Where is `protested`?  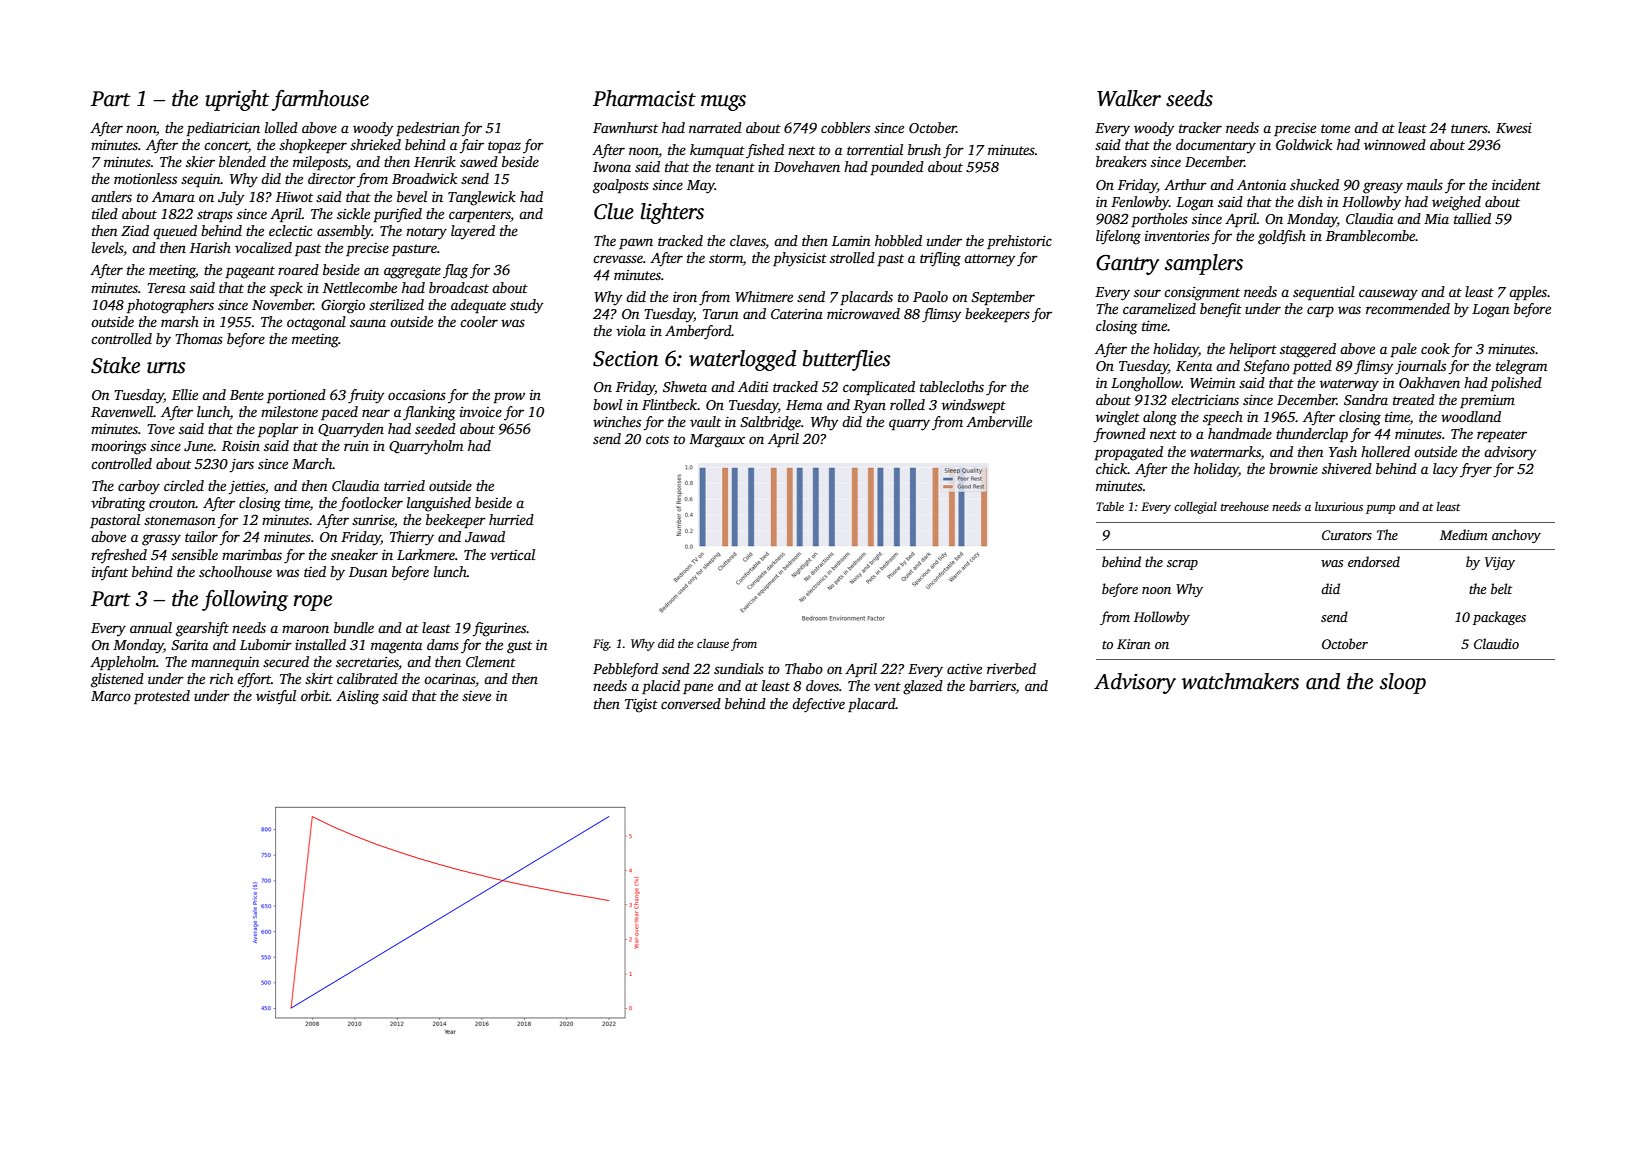
protested is located at coordinates (162, 697).
